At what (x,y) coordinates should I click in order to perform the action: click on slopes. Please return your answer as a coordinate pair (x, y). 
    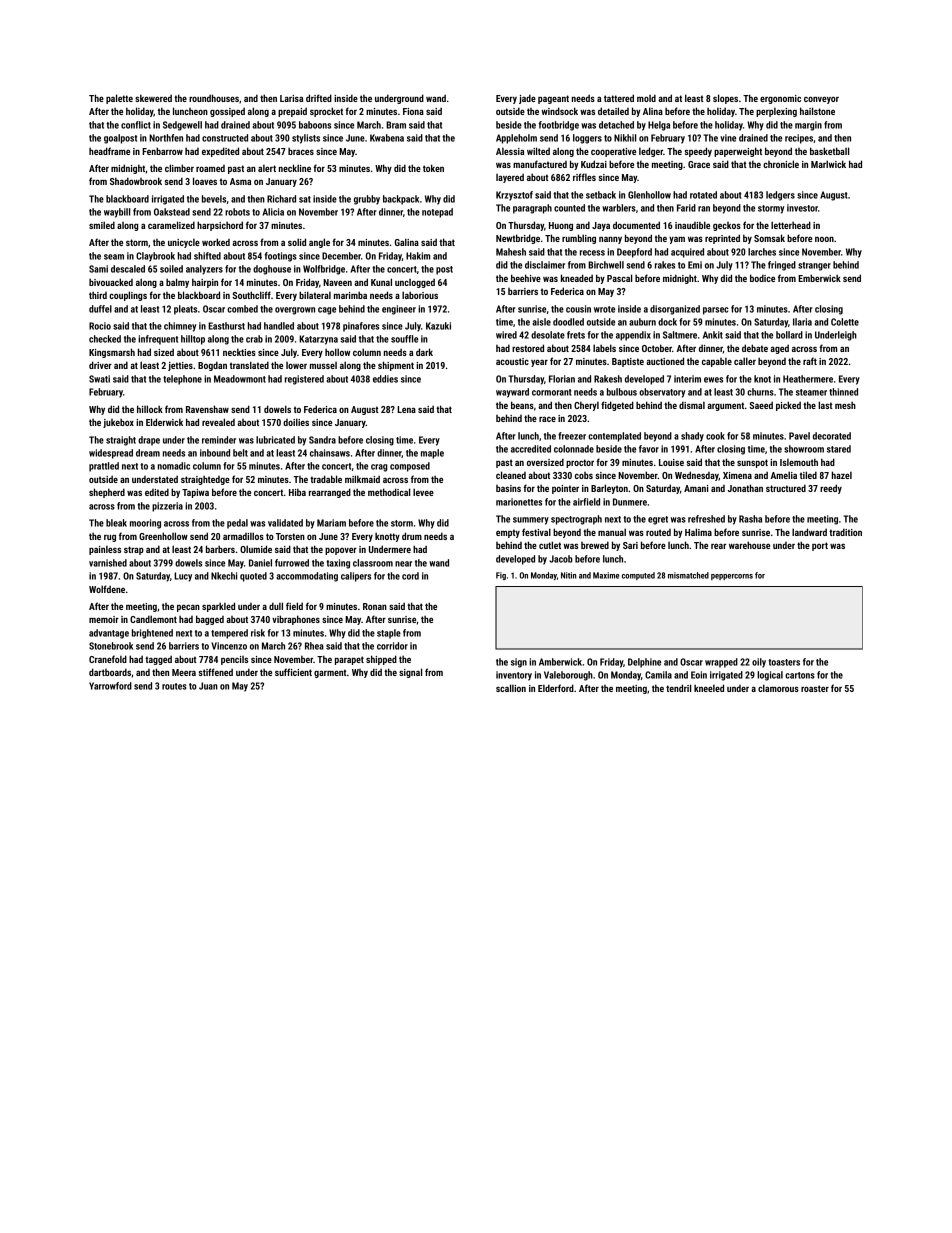
    Looking at the image, I should click on (725, 99).
